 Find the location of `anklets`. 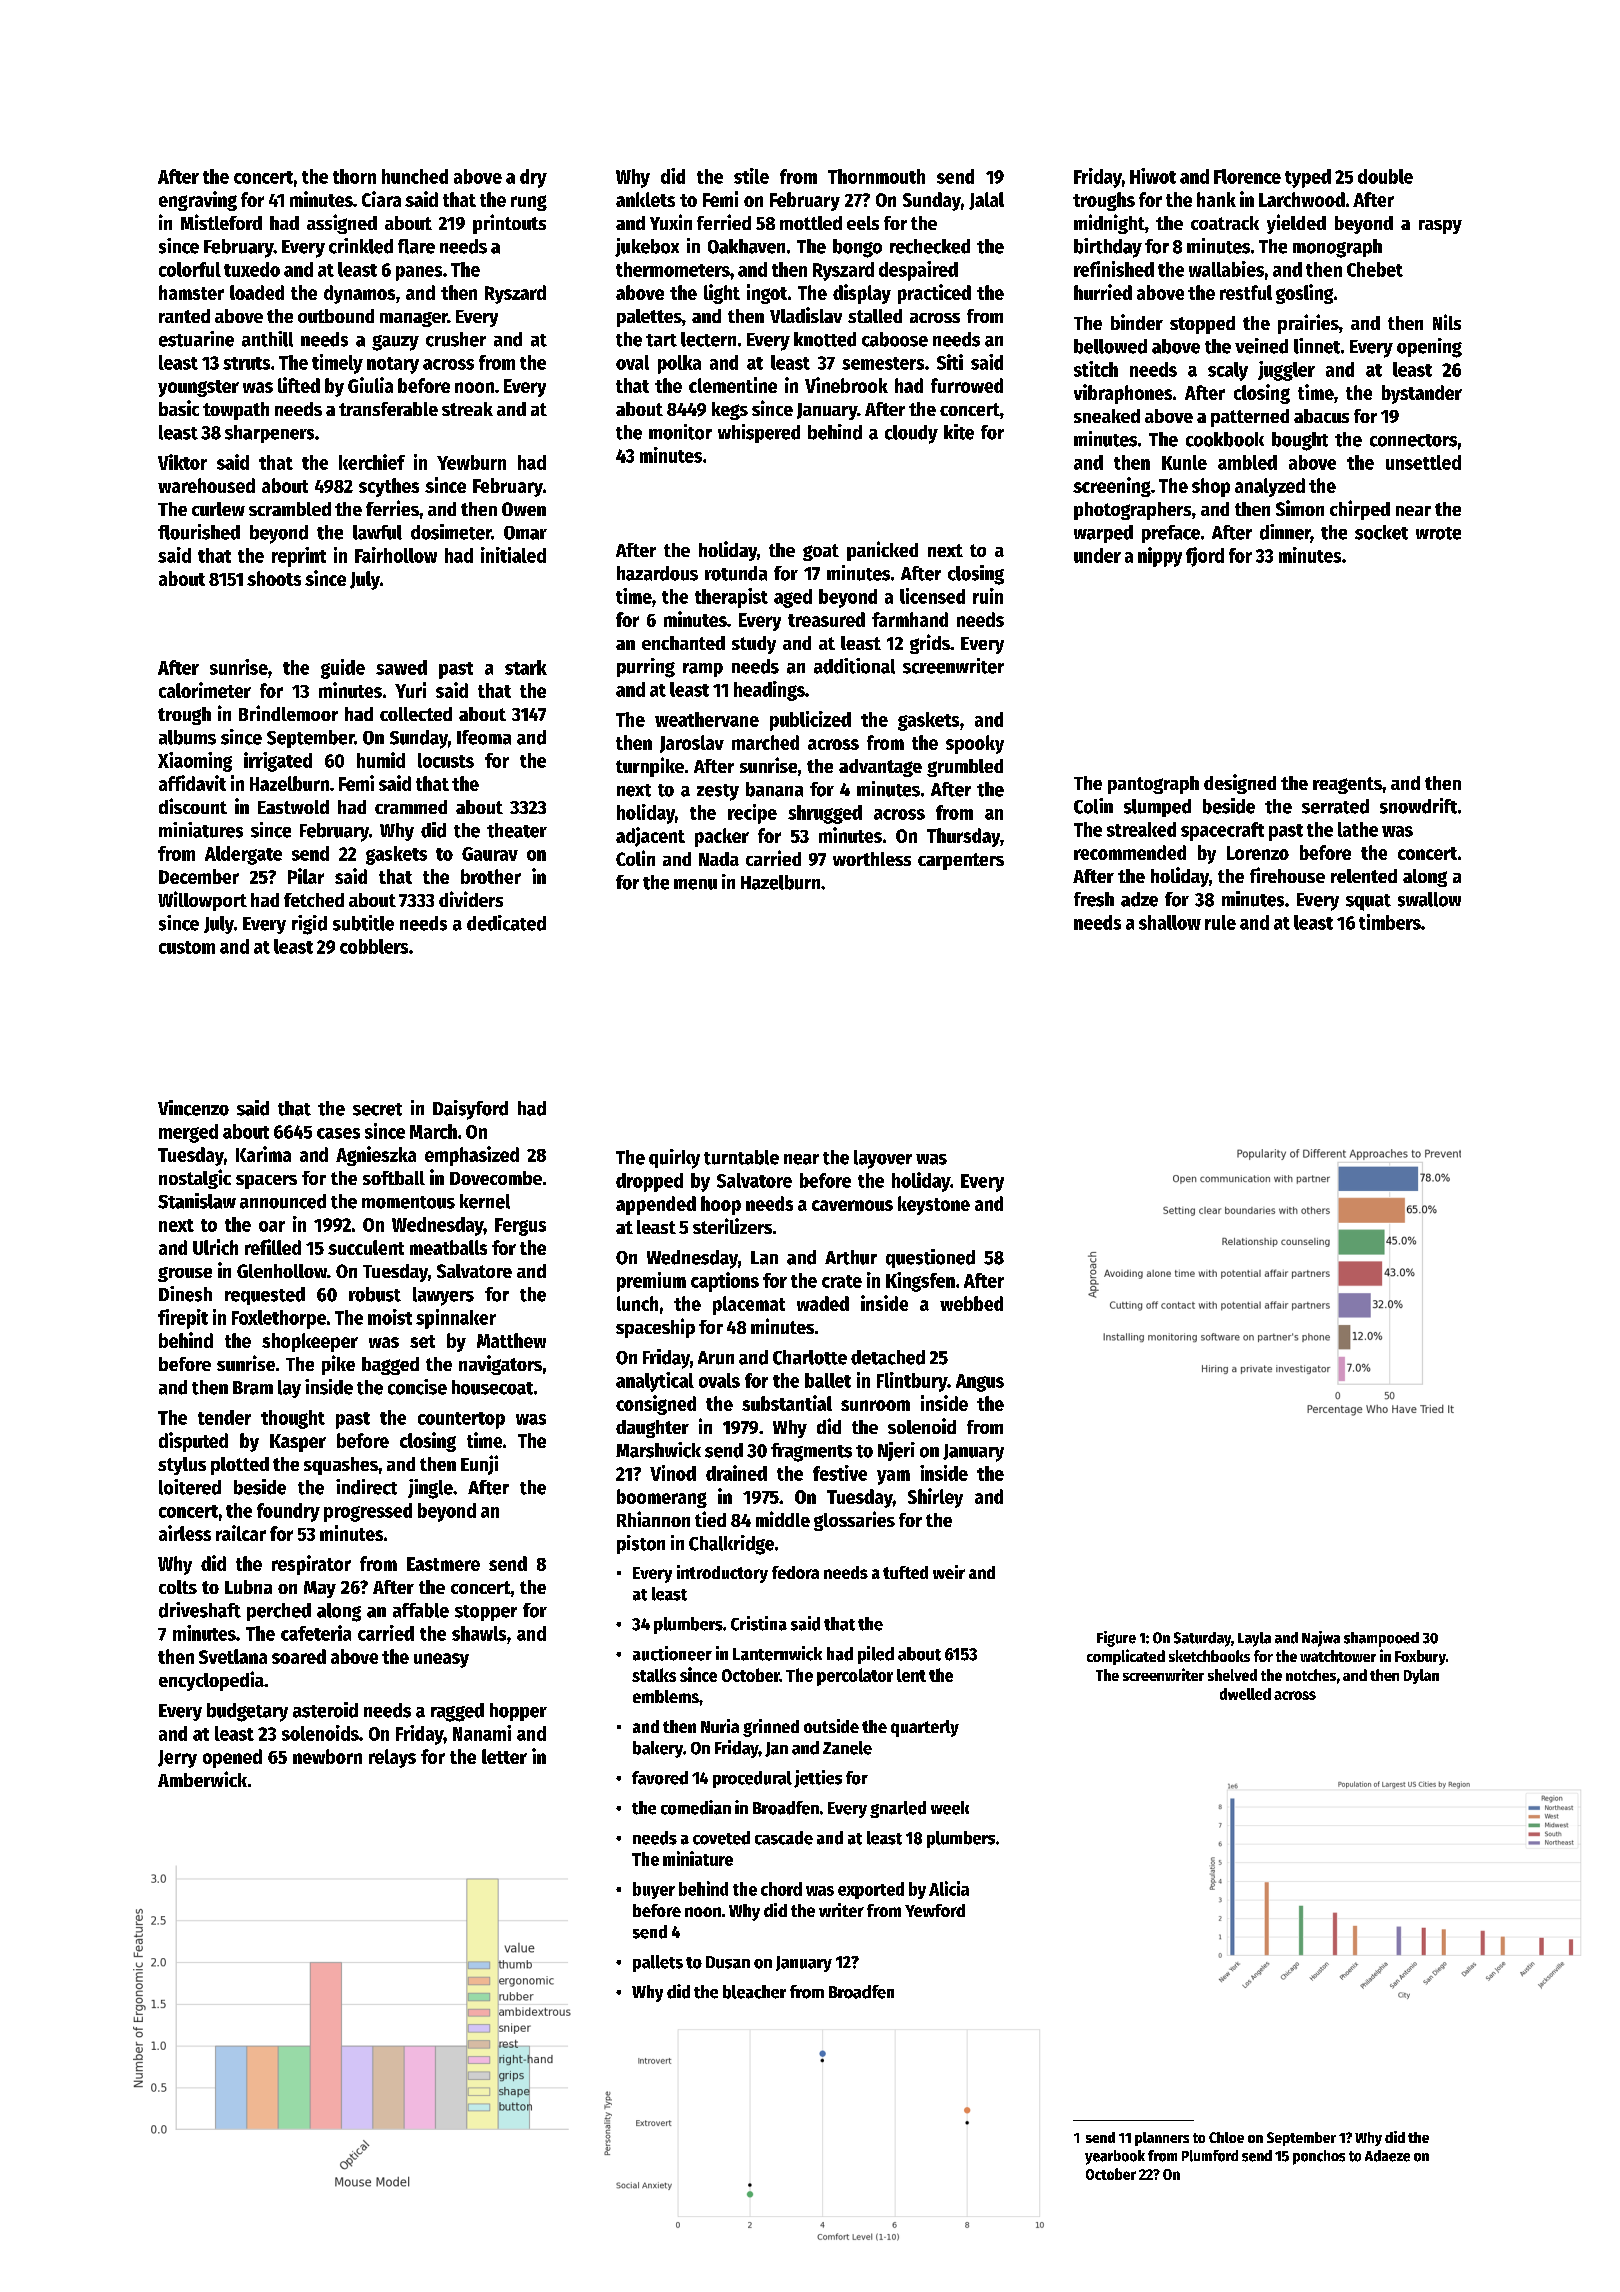

anklets is located at coordinates (645, 199).
